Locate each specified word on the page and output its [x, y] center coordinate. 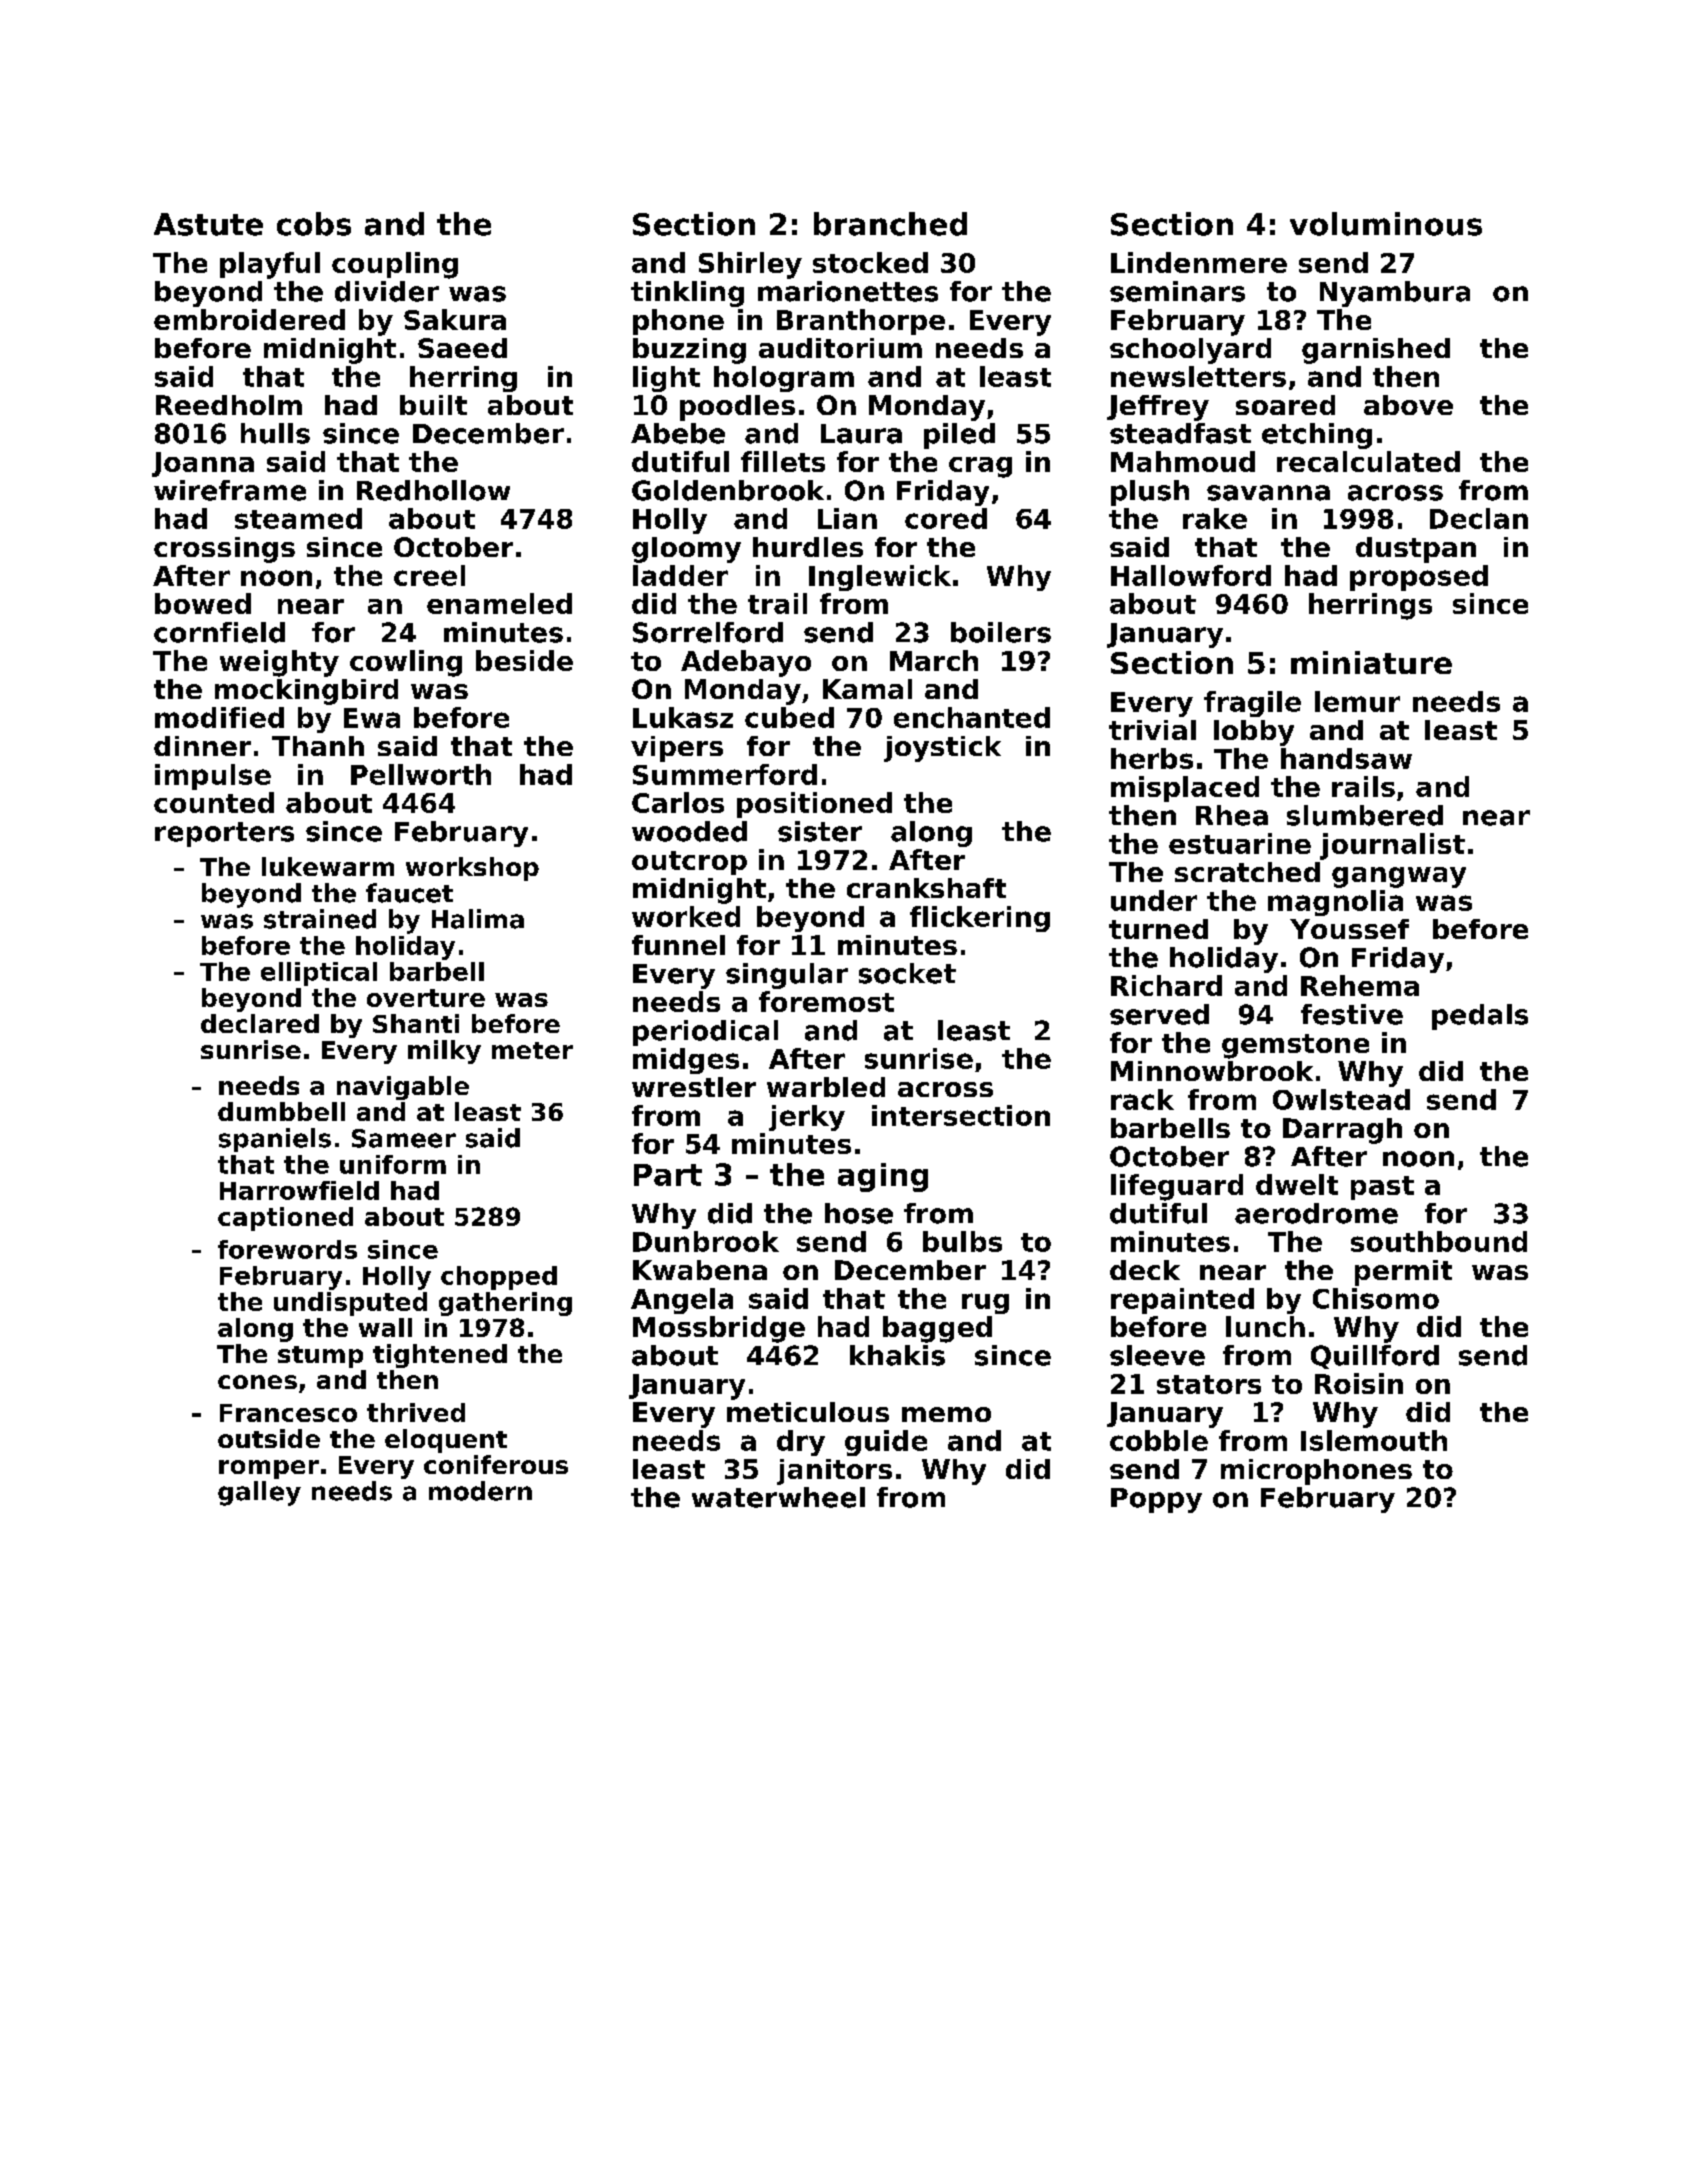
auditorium [840, 348]
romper [269, 1469]
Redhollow [433, 490]
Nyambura [1395, 294]
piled [959, 436]
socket [907, 973]
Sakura [455, 319]
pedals [1480, 1017]
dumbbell [281, 1111]
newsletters [1198, 376]
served [1159, 1014]
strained [320, 919]
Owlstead [1341, 1099]
